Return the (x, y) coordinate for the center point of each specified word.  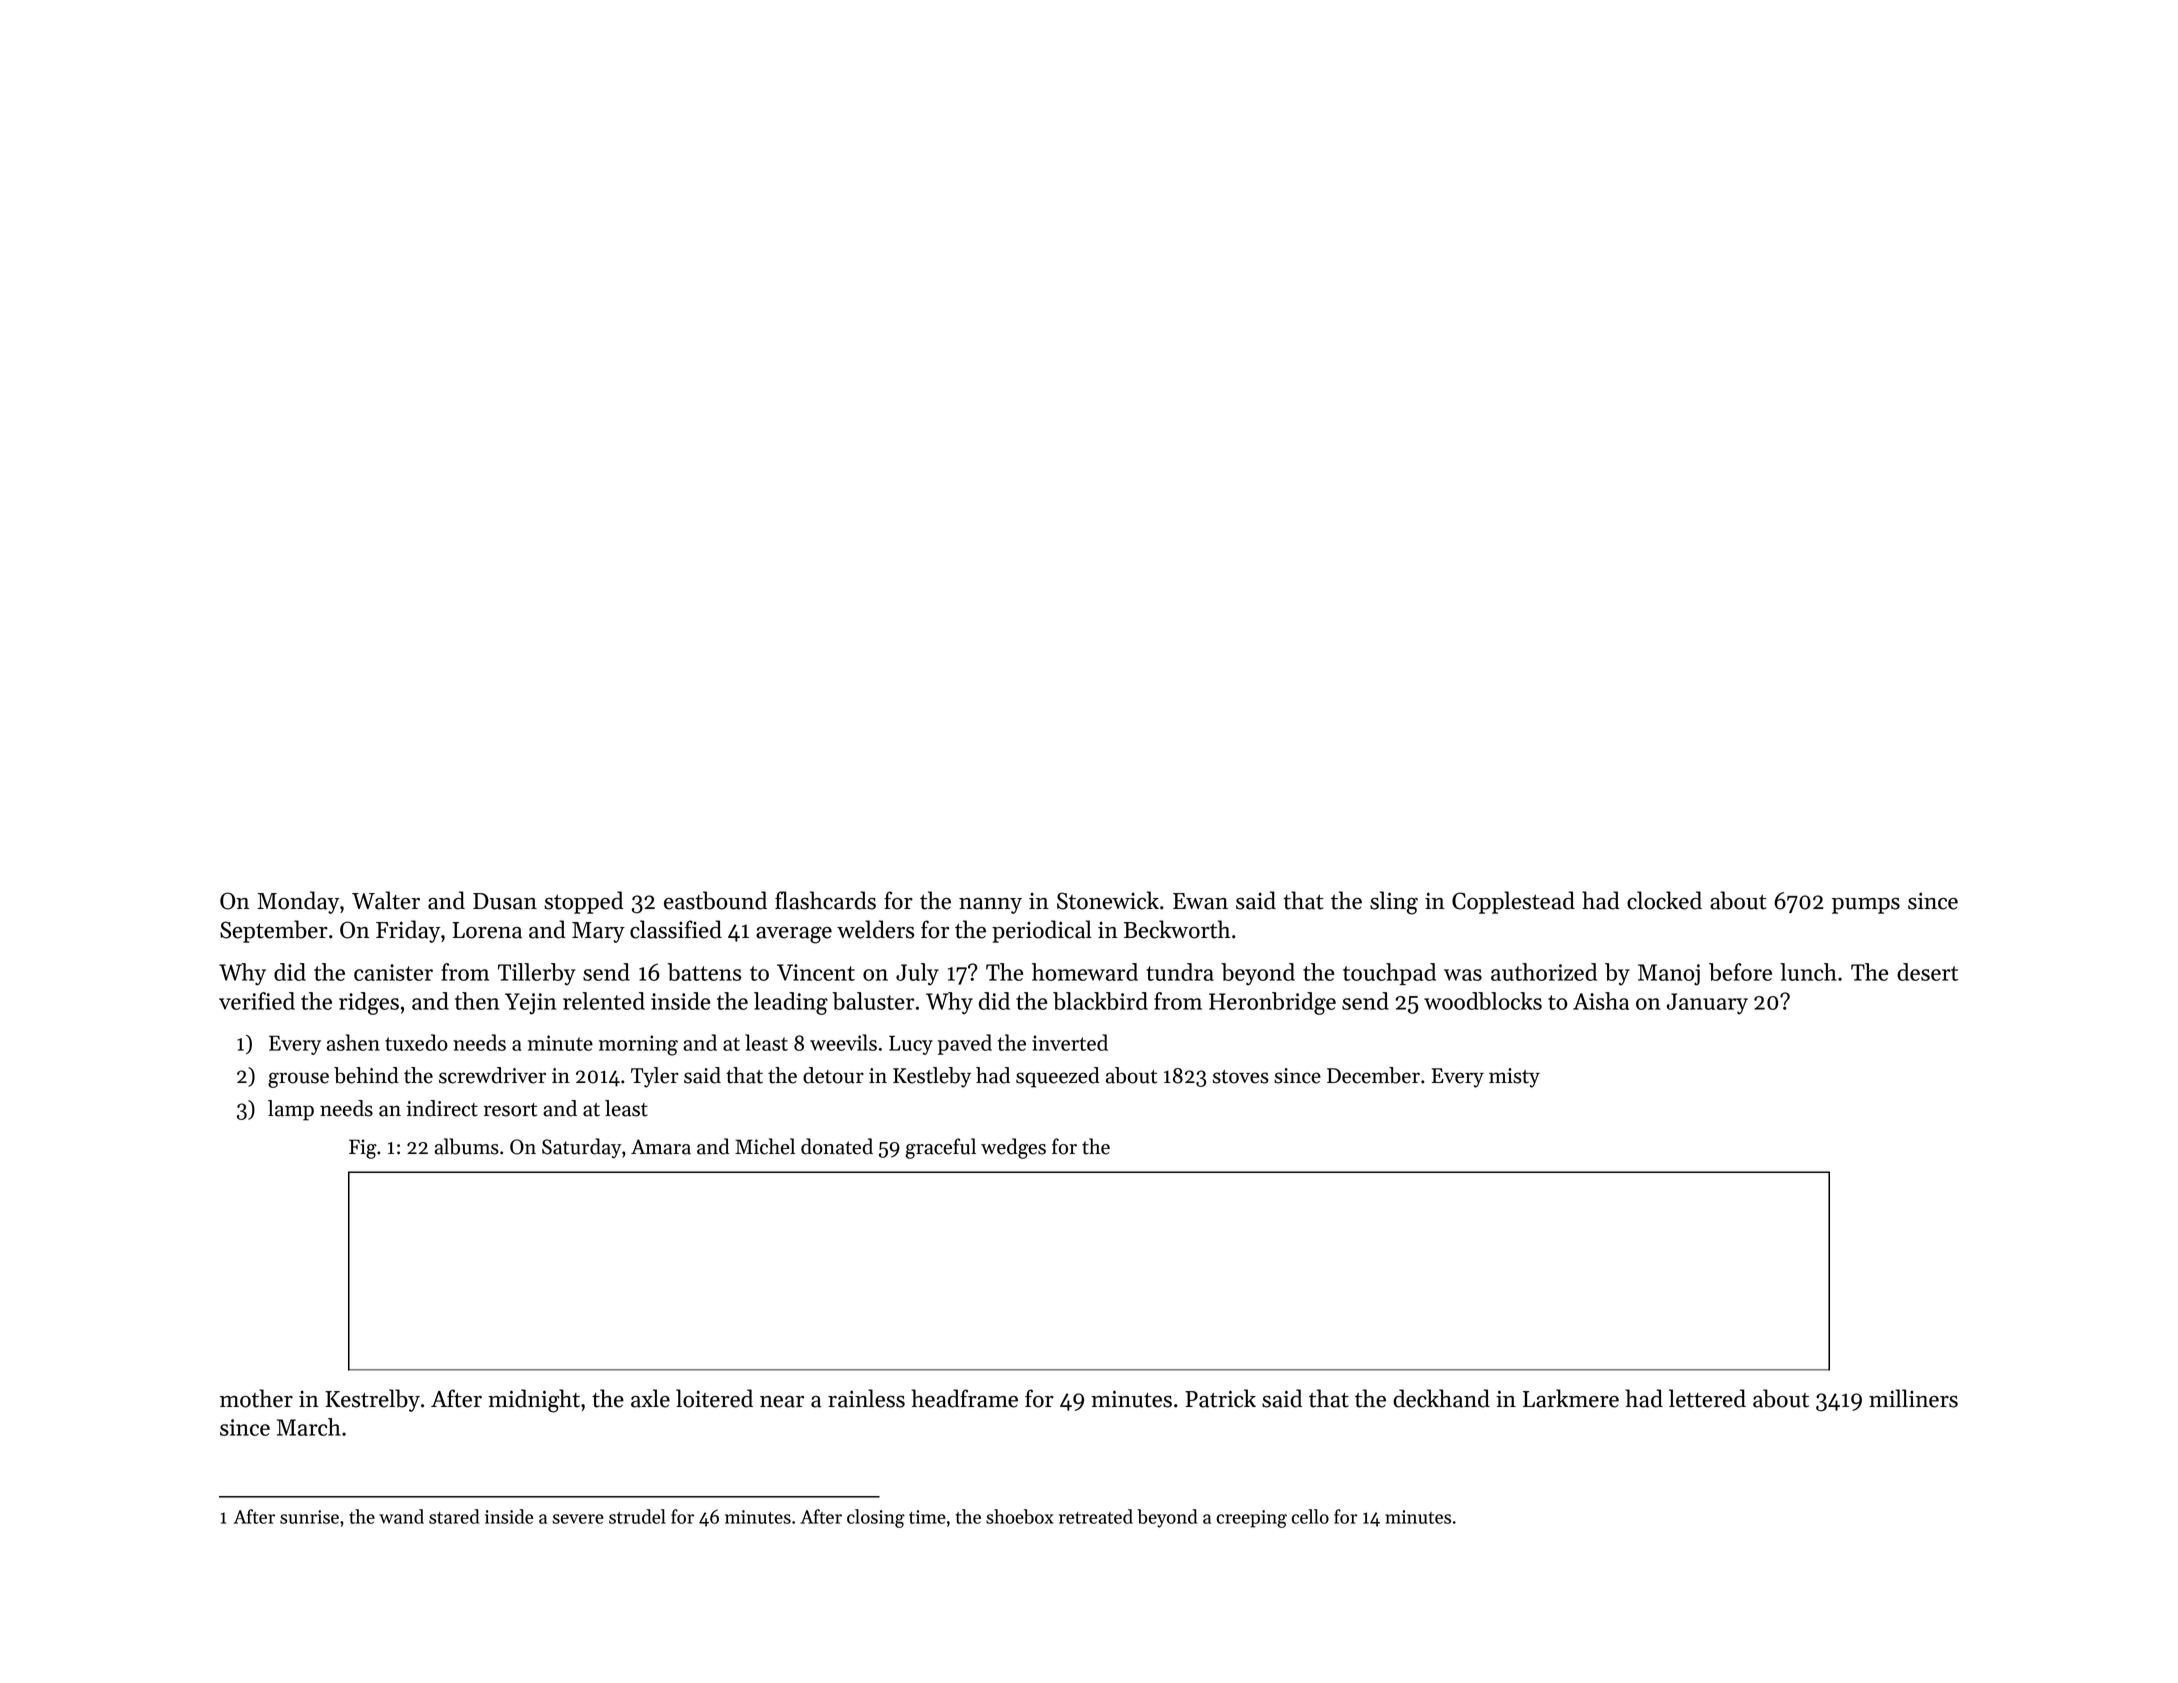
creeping (1252, 1519)
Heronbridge (1272, 1003)
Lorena (487, 930)
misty (1514, 1078)
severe (578, 1519)
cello (1310, 1516)
